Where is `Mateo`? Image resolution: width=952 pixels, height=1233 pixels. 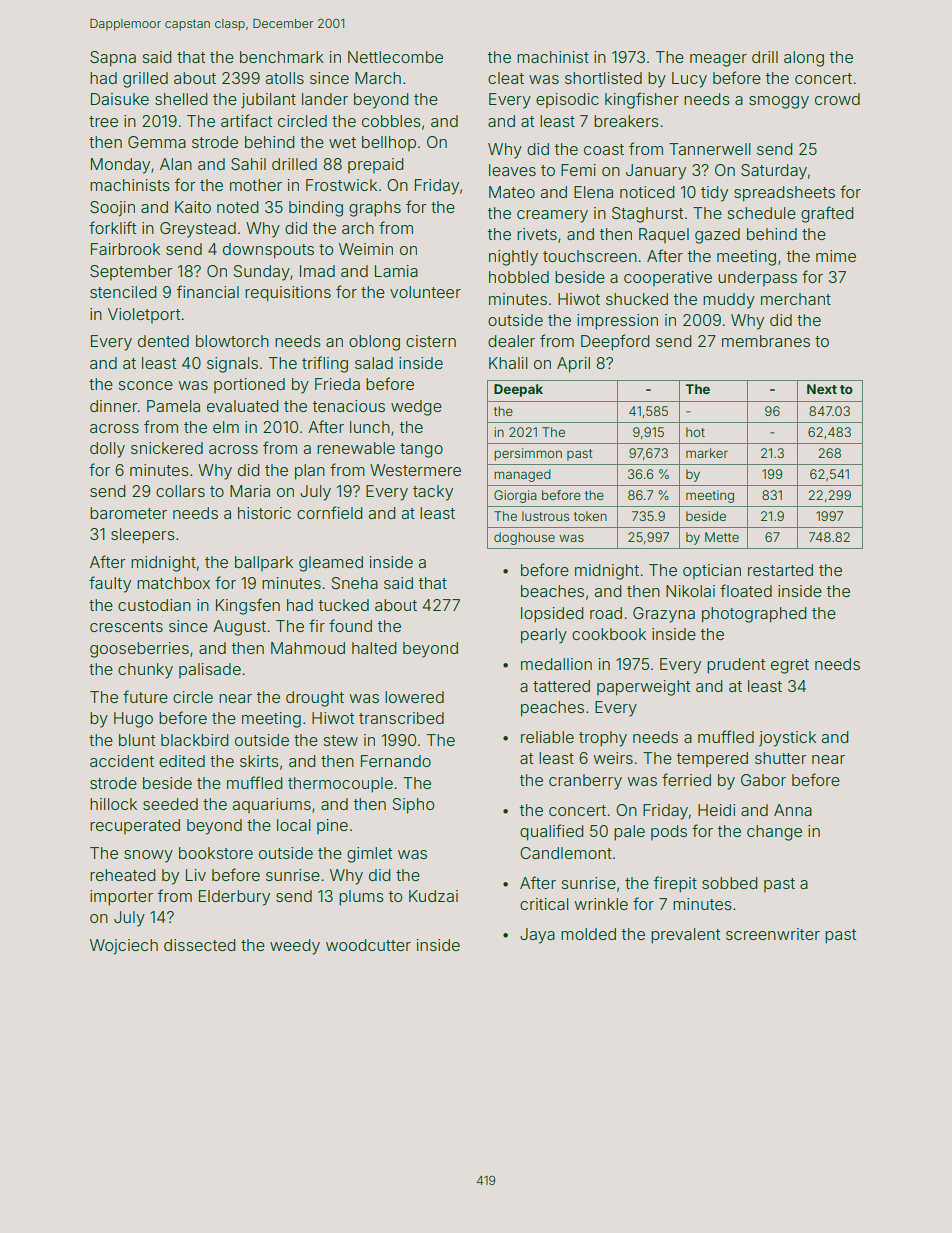 Mateo is located at coordinates (512, 192).
